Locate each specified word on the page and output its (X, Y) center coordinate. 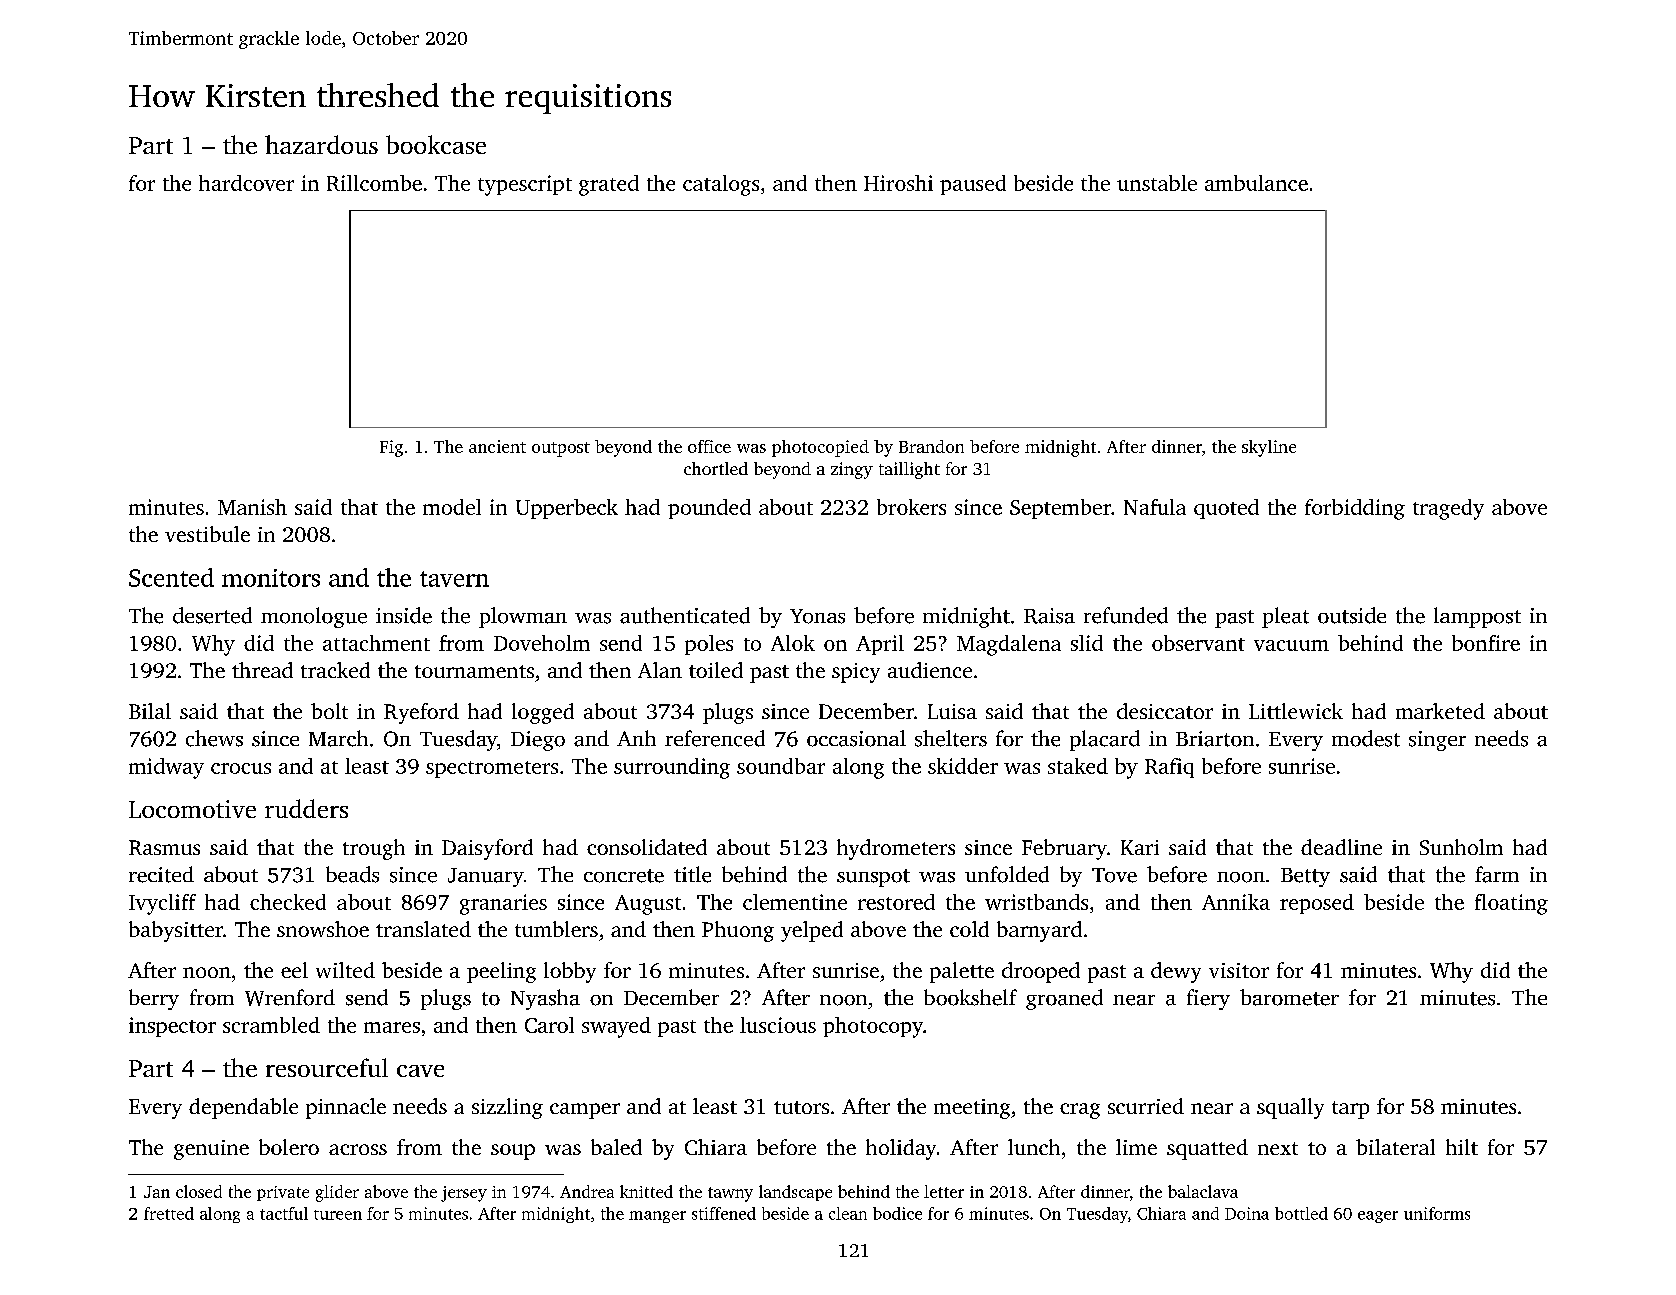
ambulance (1256, 183)
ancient (497, 446)
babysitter (176, 931)
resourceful (327, 1067)
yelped (812, 931)
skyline (1269, 448)
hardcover (246, 183)
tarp (1350, 1110)
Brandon (931, 446)
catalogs (721, 185)
